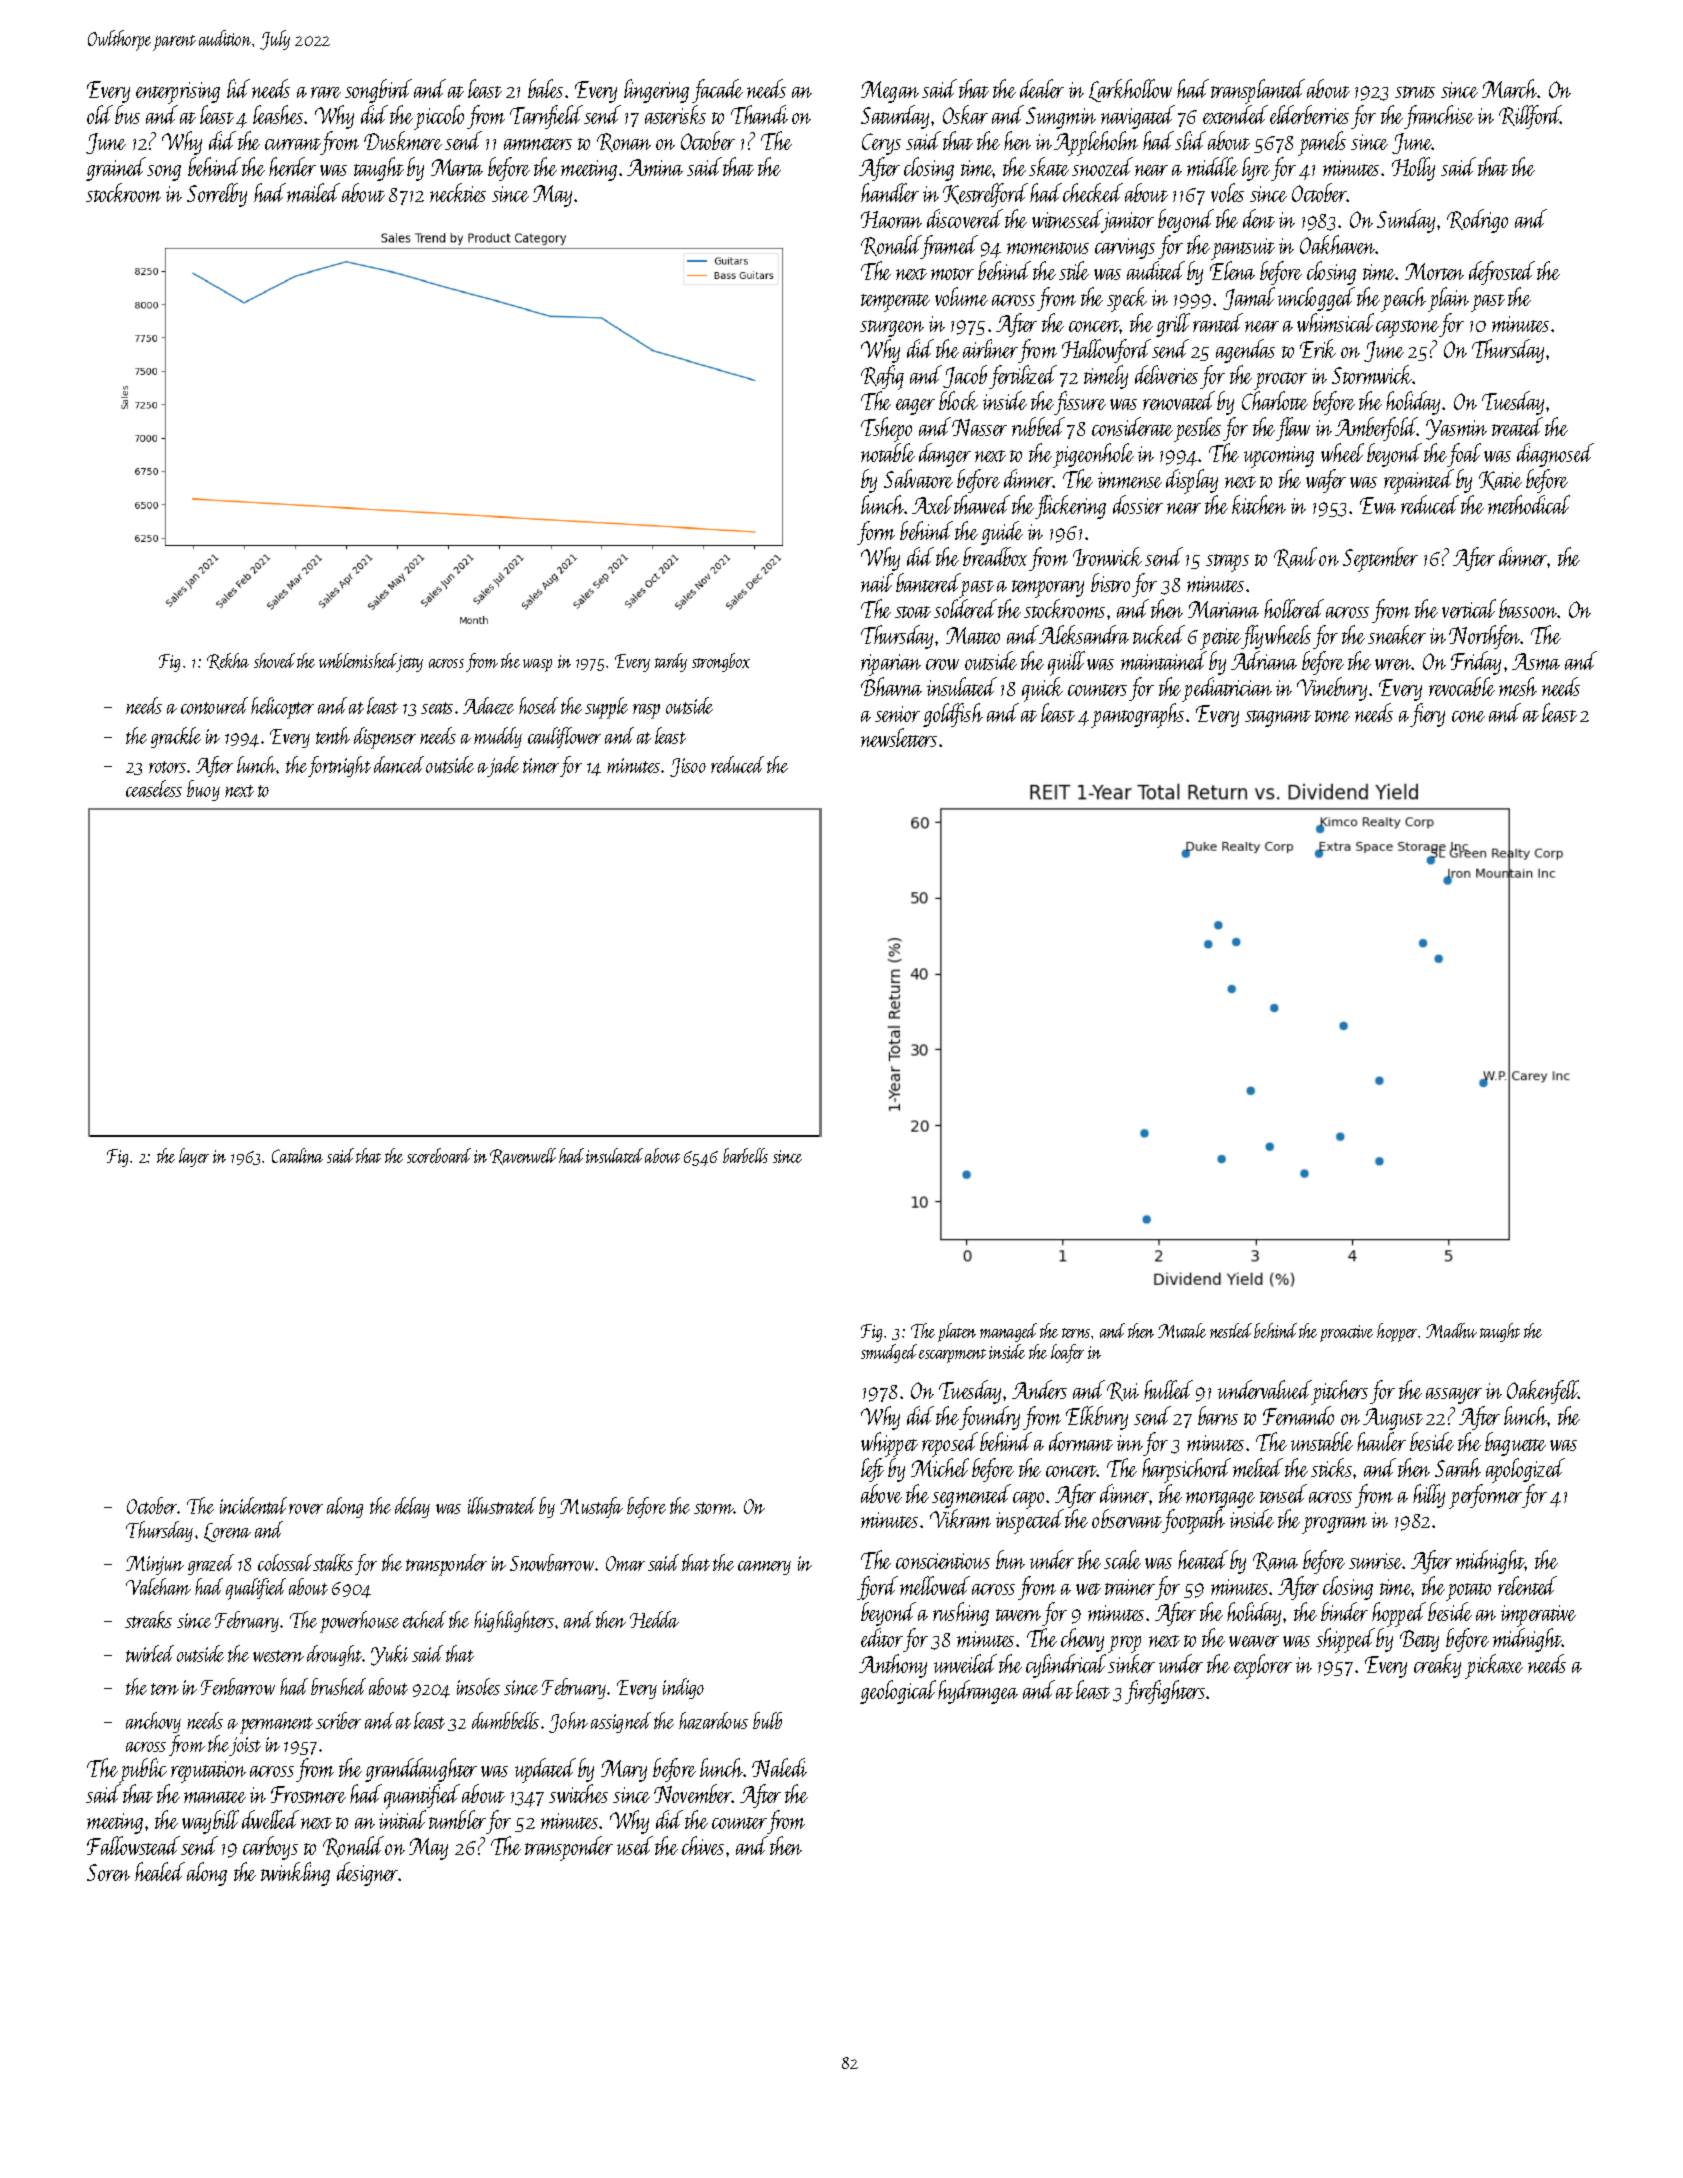 The width and height of the document is (1683, 2178). What do you see at coordinates (1316, 299) in the document?
I see `unclogged` at bounding box center [1316, 299].
